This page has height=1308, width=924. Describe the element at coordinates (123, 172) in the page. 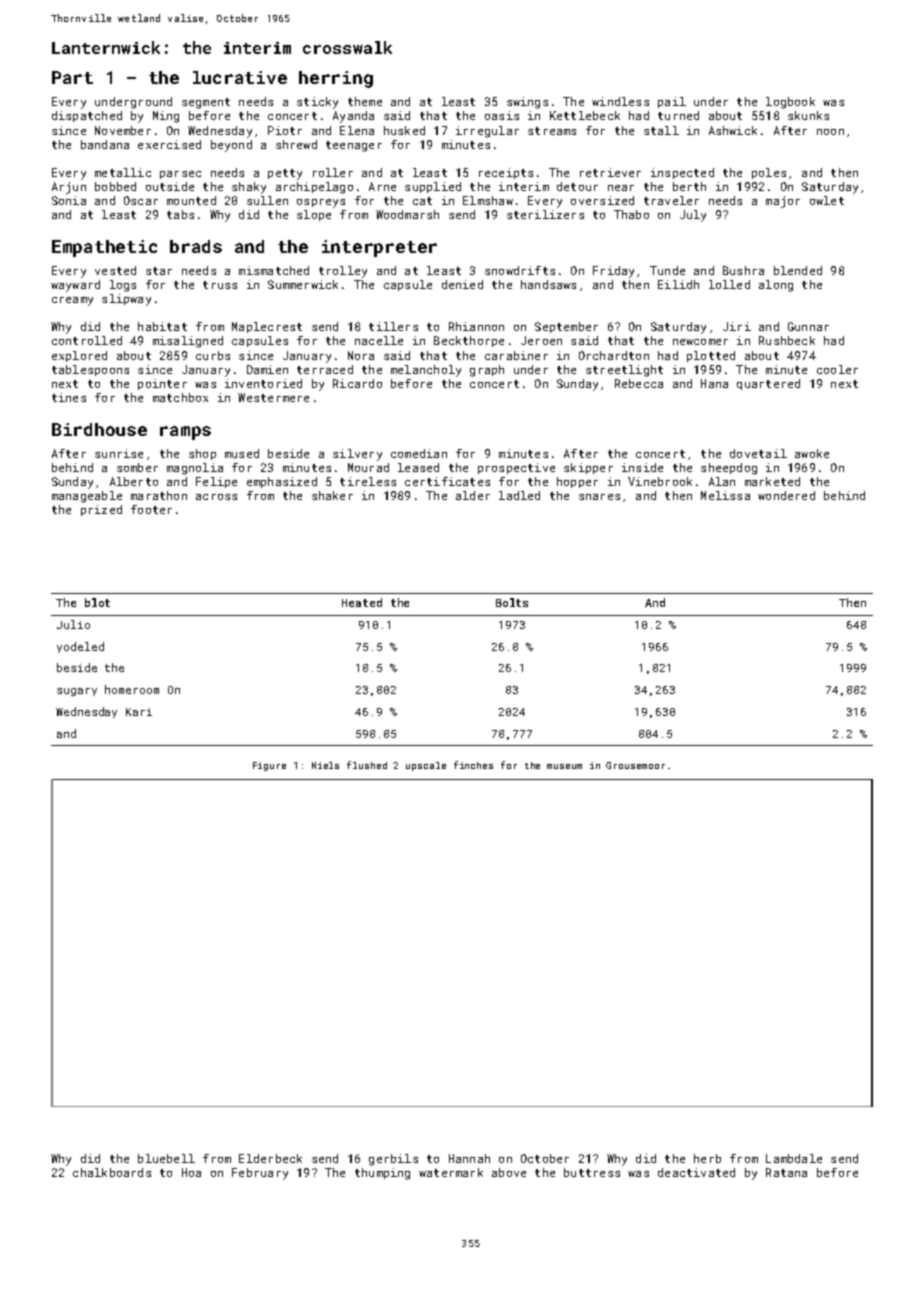

I see `metallic` at that location.
